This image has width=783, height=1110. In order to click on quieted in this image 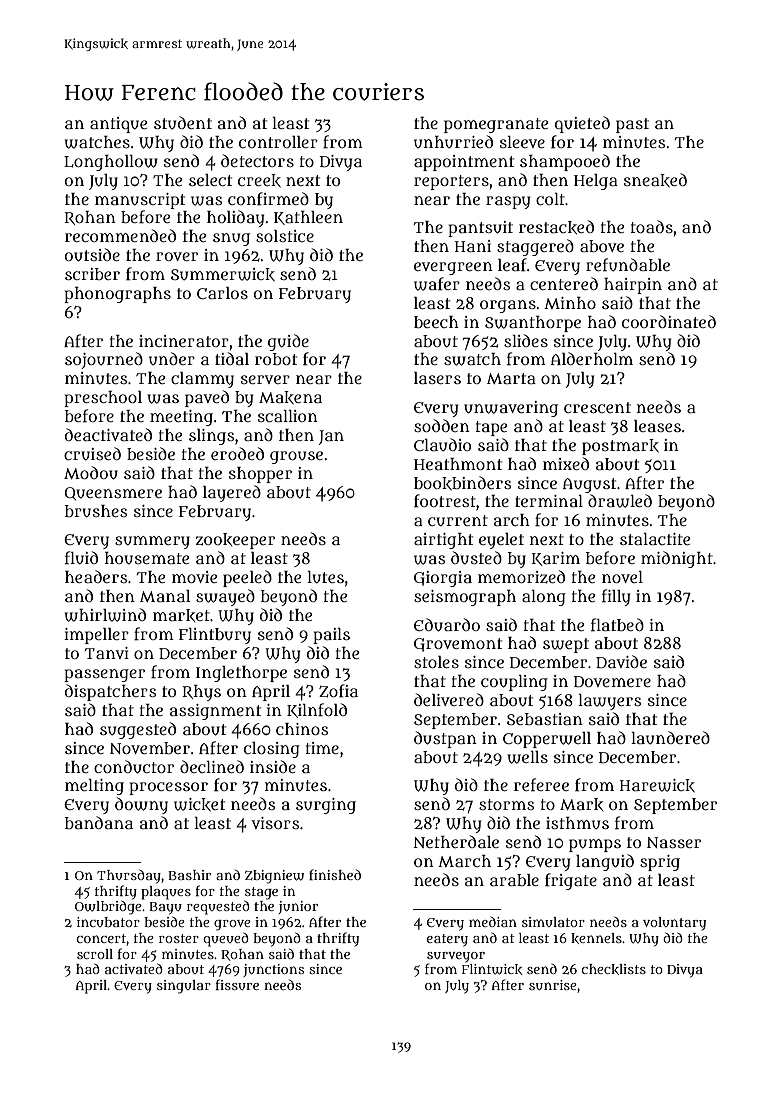, I will do `click(582, 124)`.
